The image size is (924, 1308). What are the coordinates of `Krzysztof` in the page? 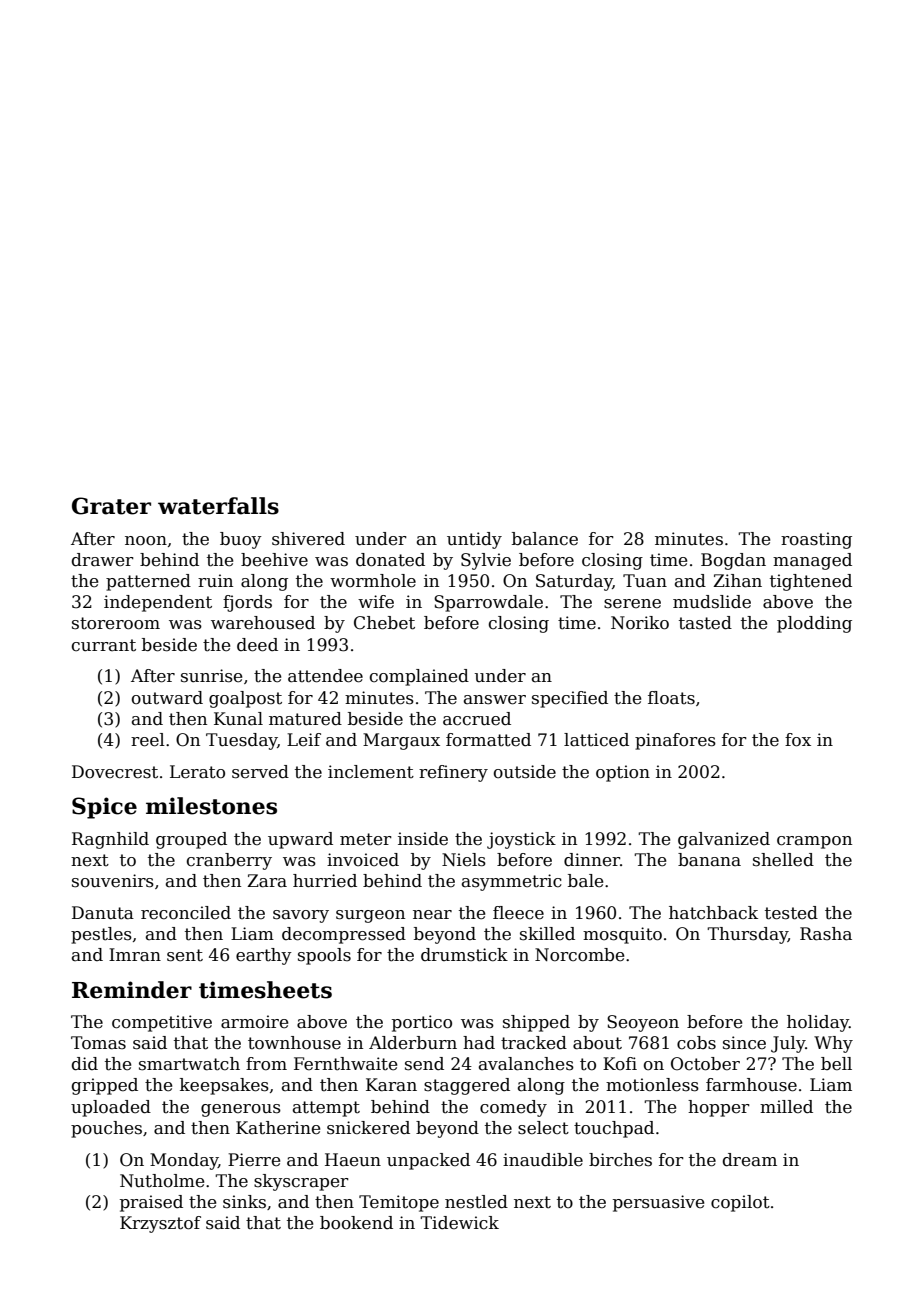 It's located at (160, 1224).
